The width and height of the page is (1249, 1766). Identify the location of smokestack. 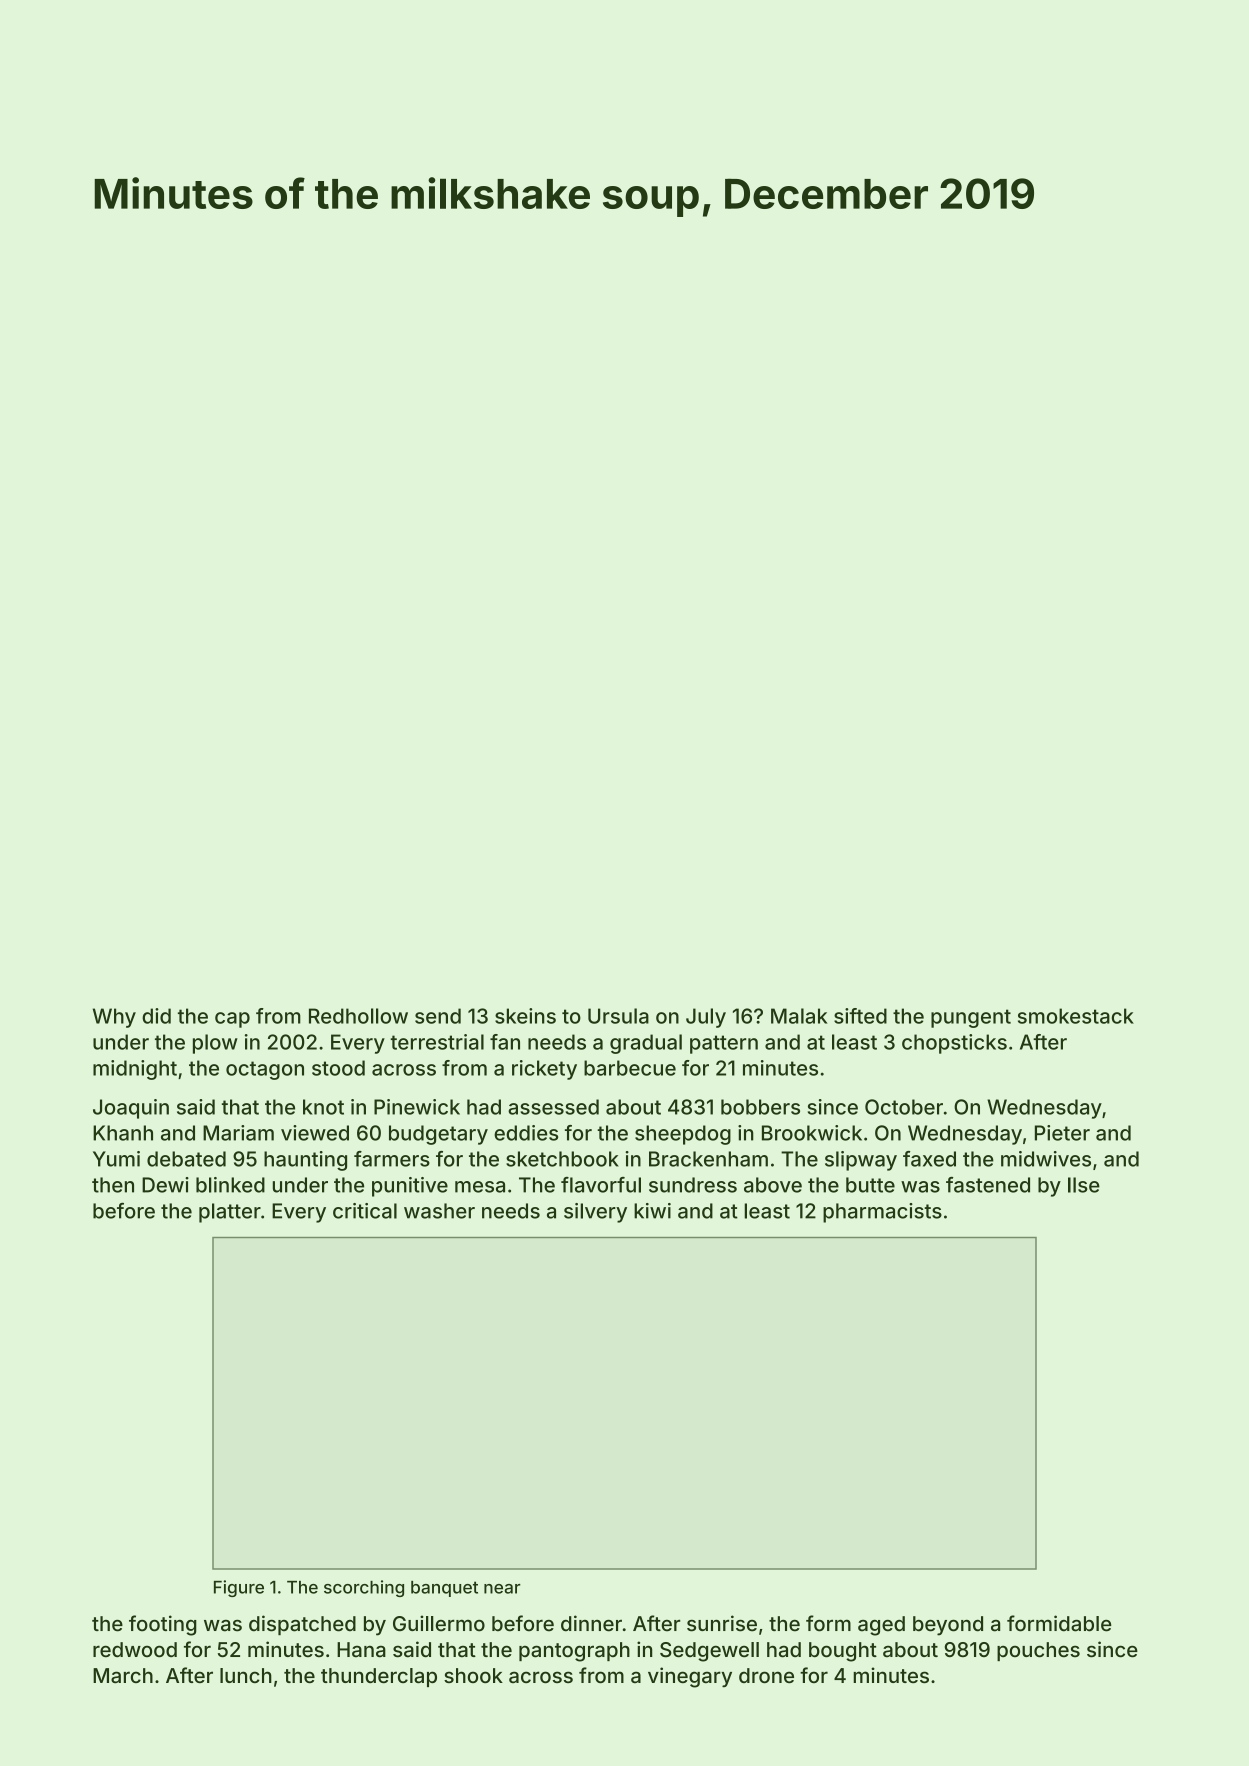
(1076, 1016).
